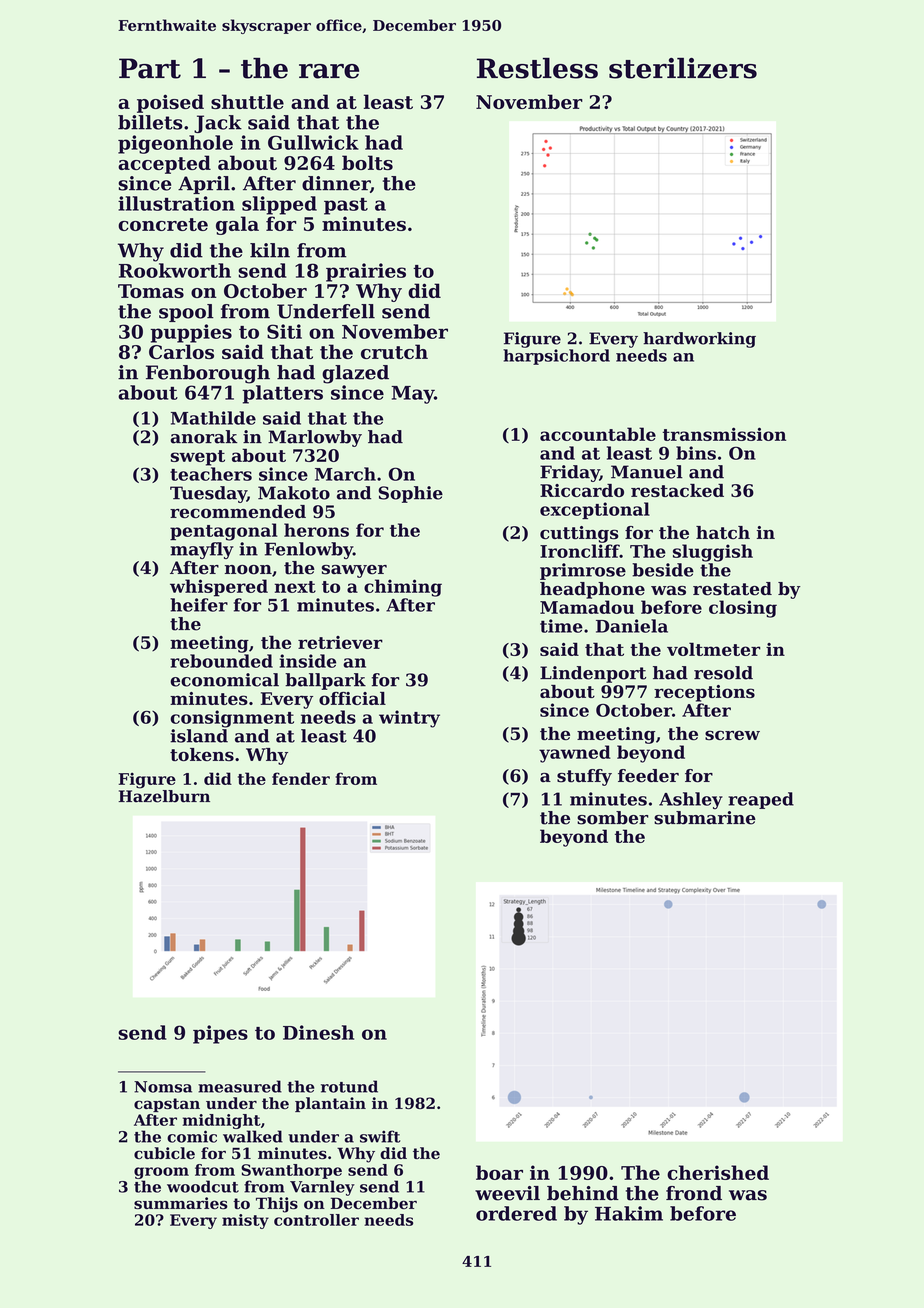 Image resolution: width=924 pixels, height=1308 pixels. Describe the element at coordinates (575, 754) in the screenshot. I see `yawned` at that location.
